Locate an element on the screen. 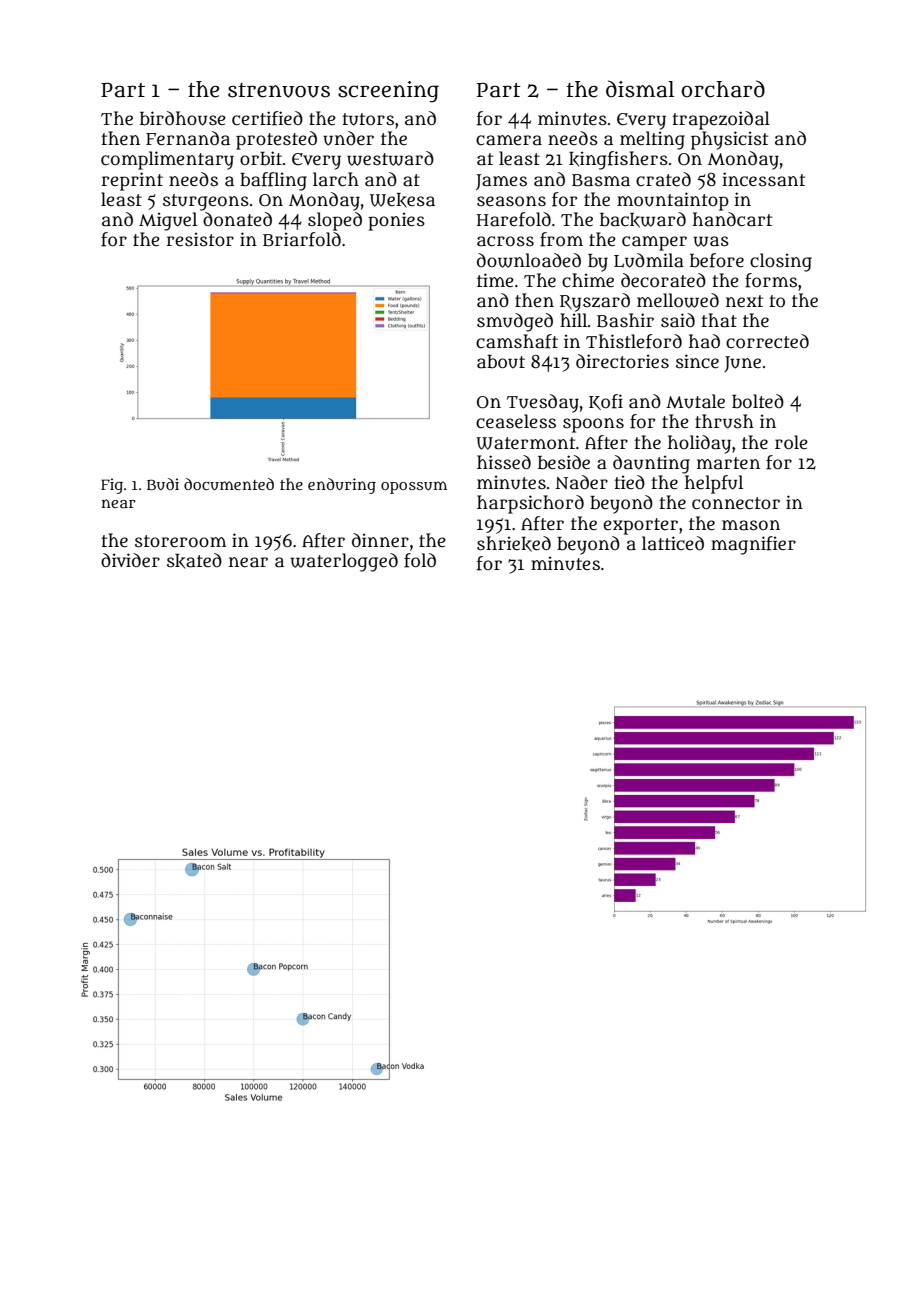 The height and width of the screenshot is (1308, 924). skated is located at coordinates (194, 561).
